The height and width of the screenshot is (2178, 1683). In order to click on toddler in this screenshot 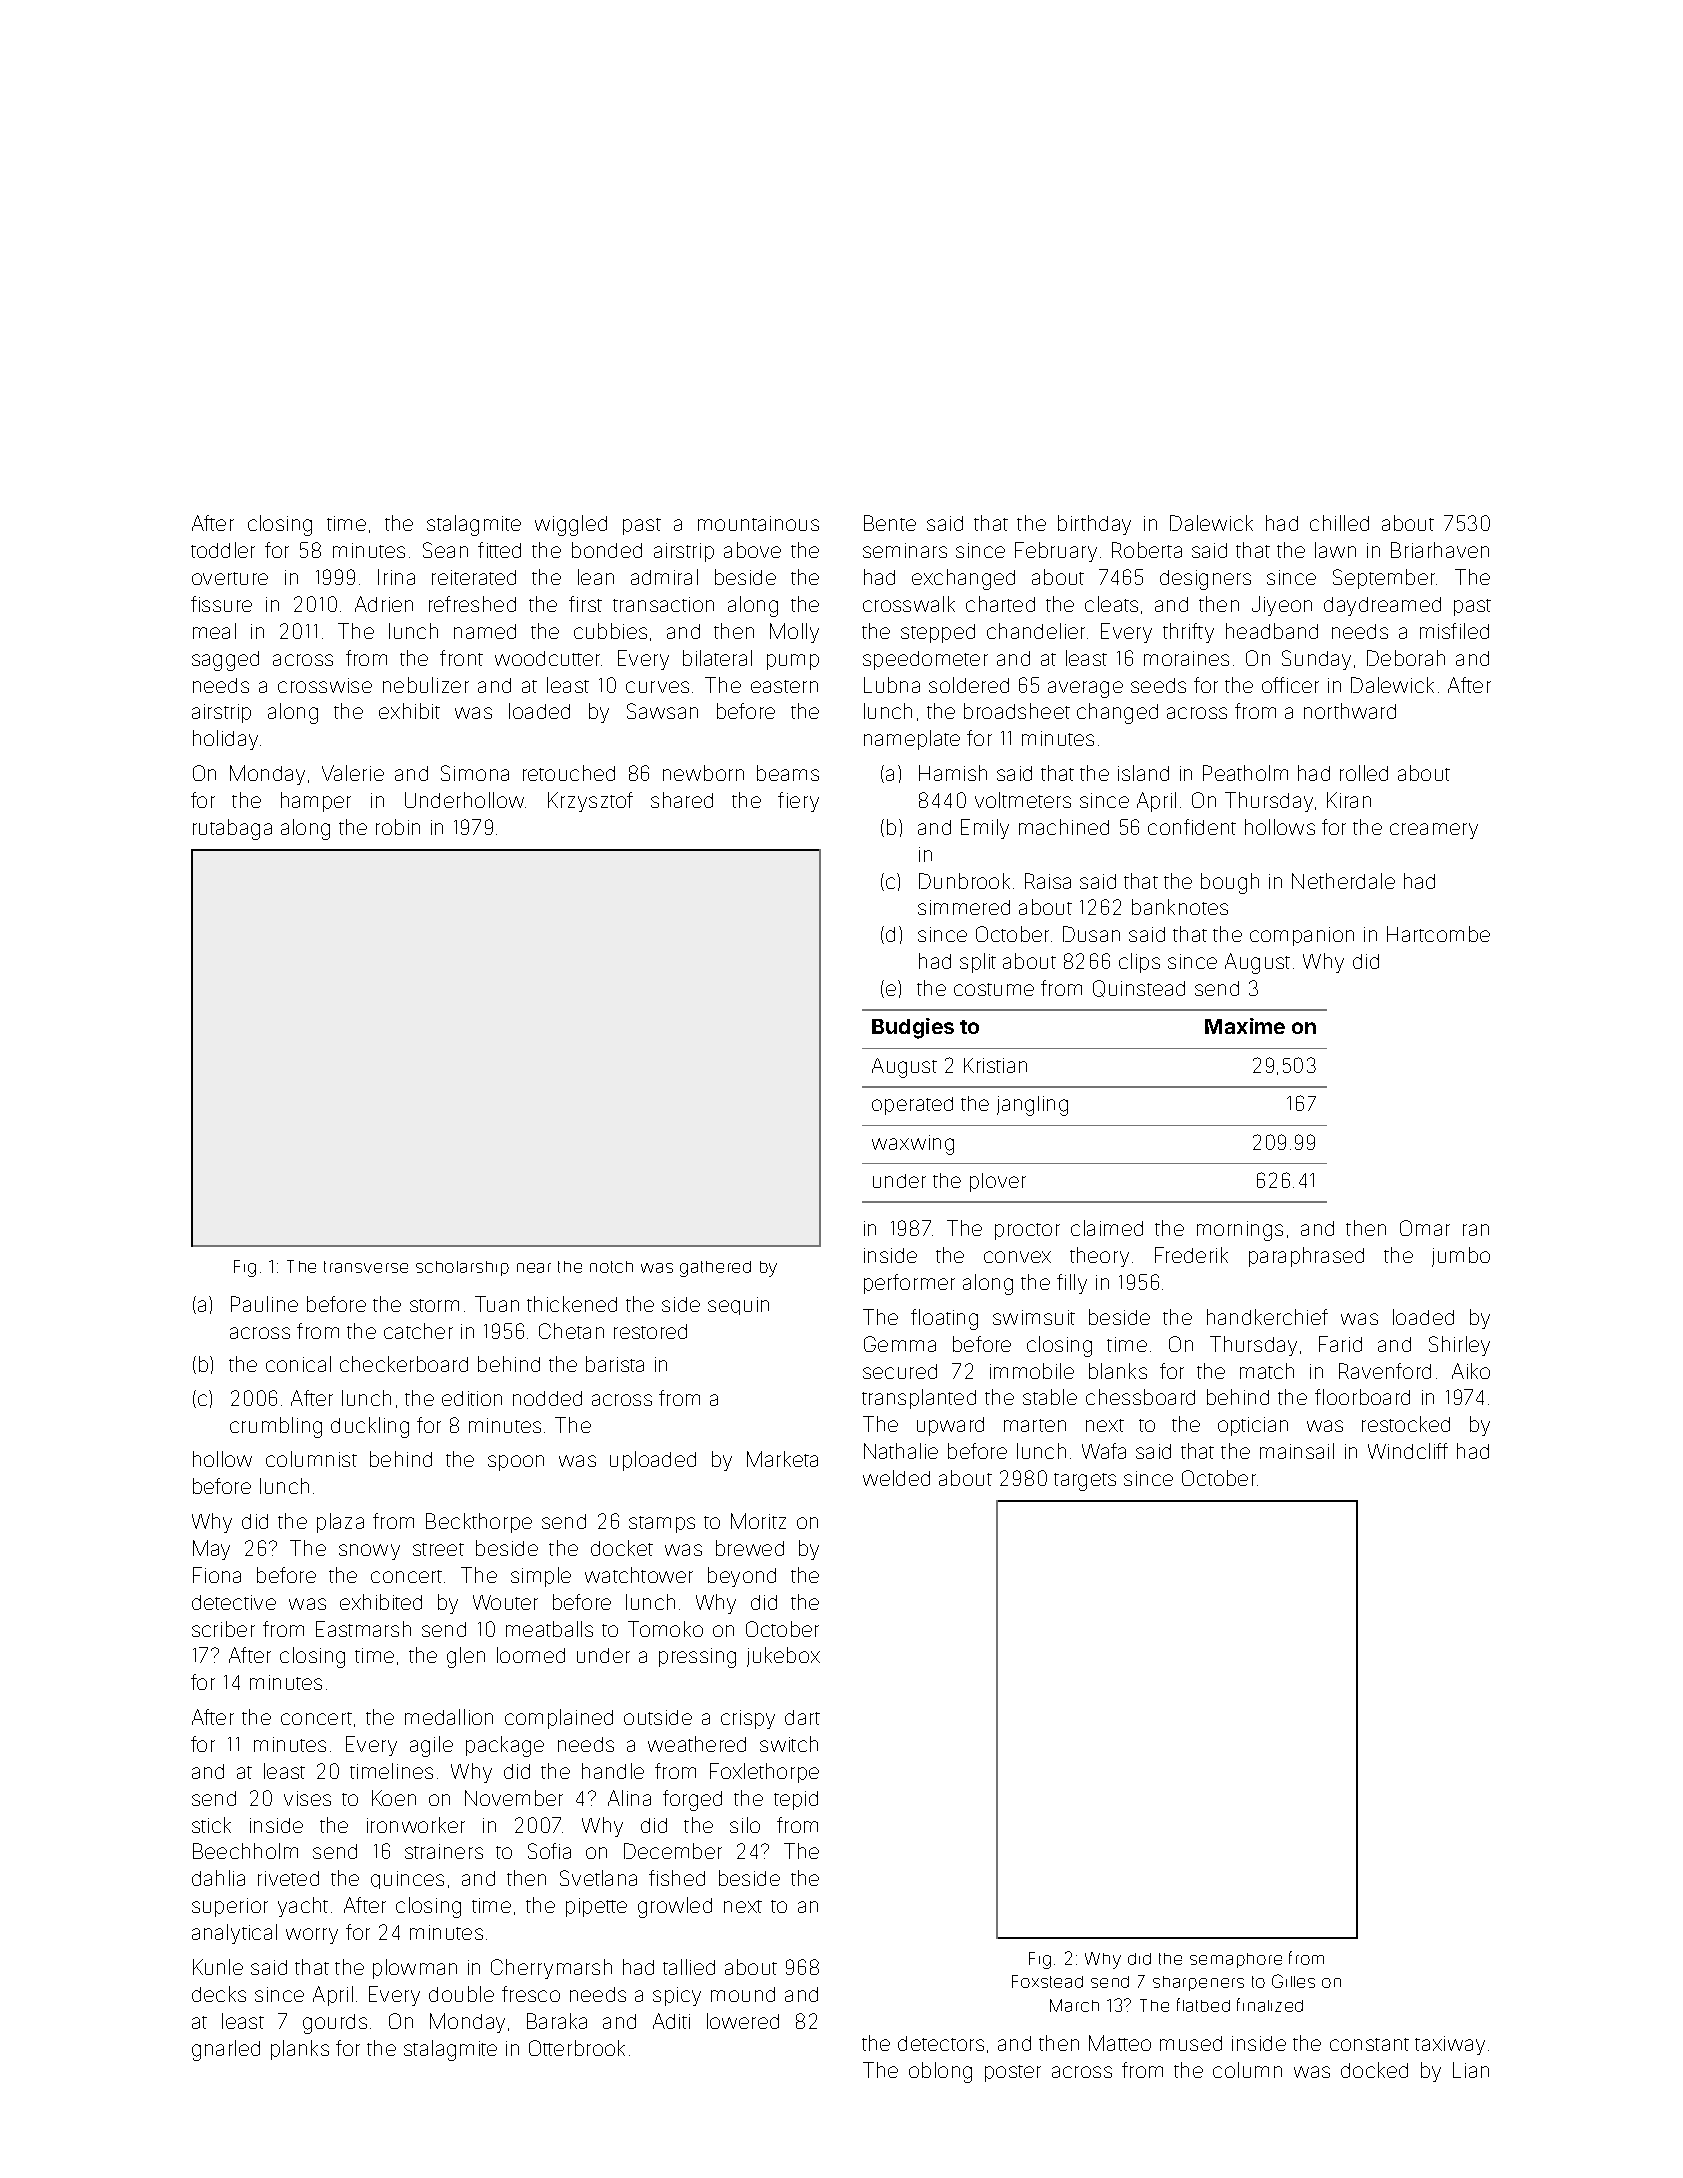, I will do `click(223, 550)`.
